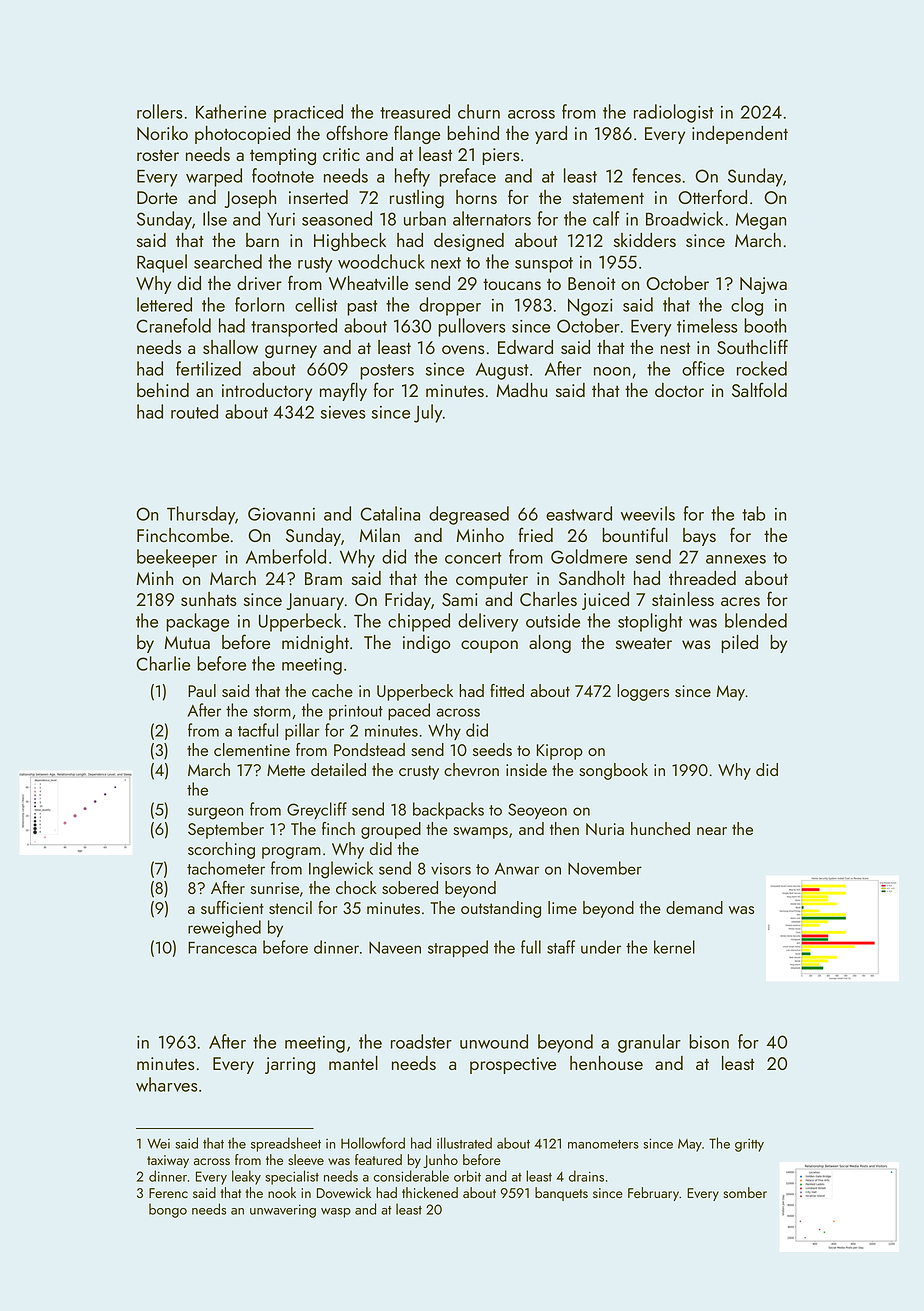 Image resolution: width=924 pixels, height=1311 pixels. I want to click on inserted, so click(318, 197).
